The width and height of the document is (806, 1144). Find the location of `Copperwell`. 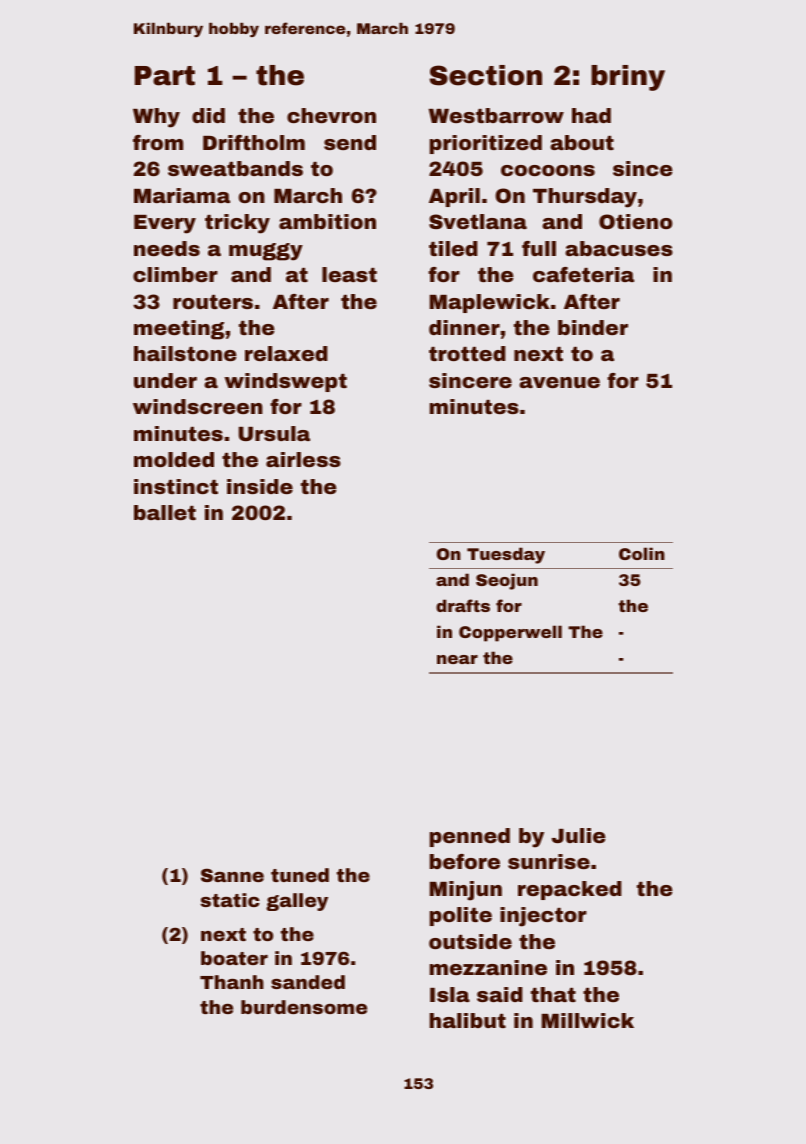

Copperwell is located at coordinates (510, 633).
